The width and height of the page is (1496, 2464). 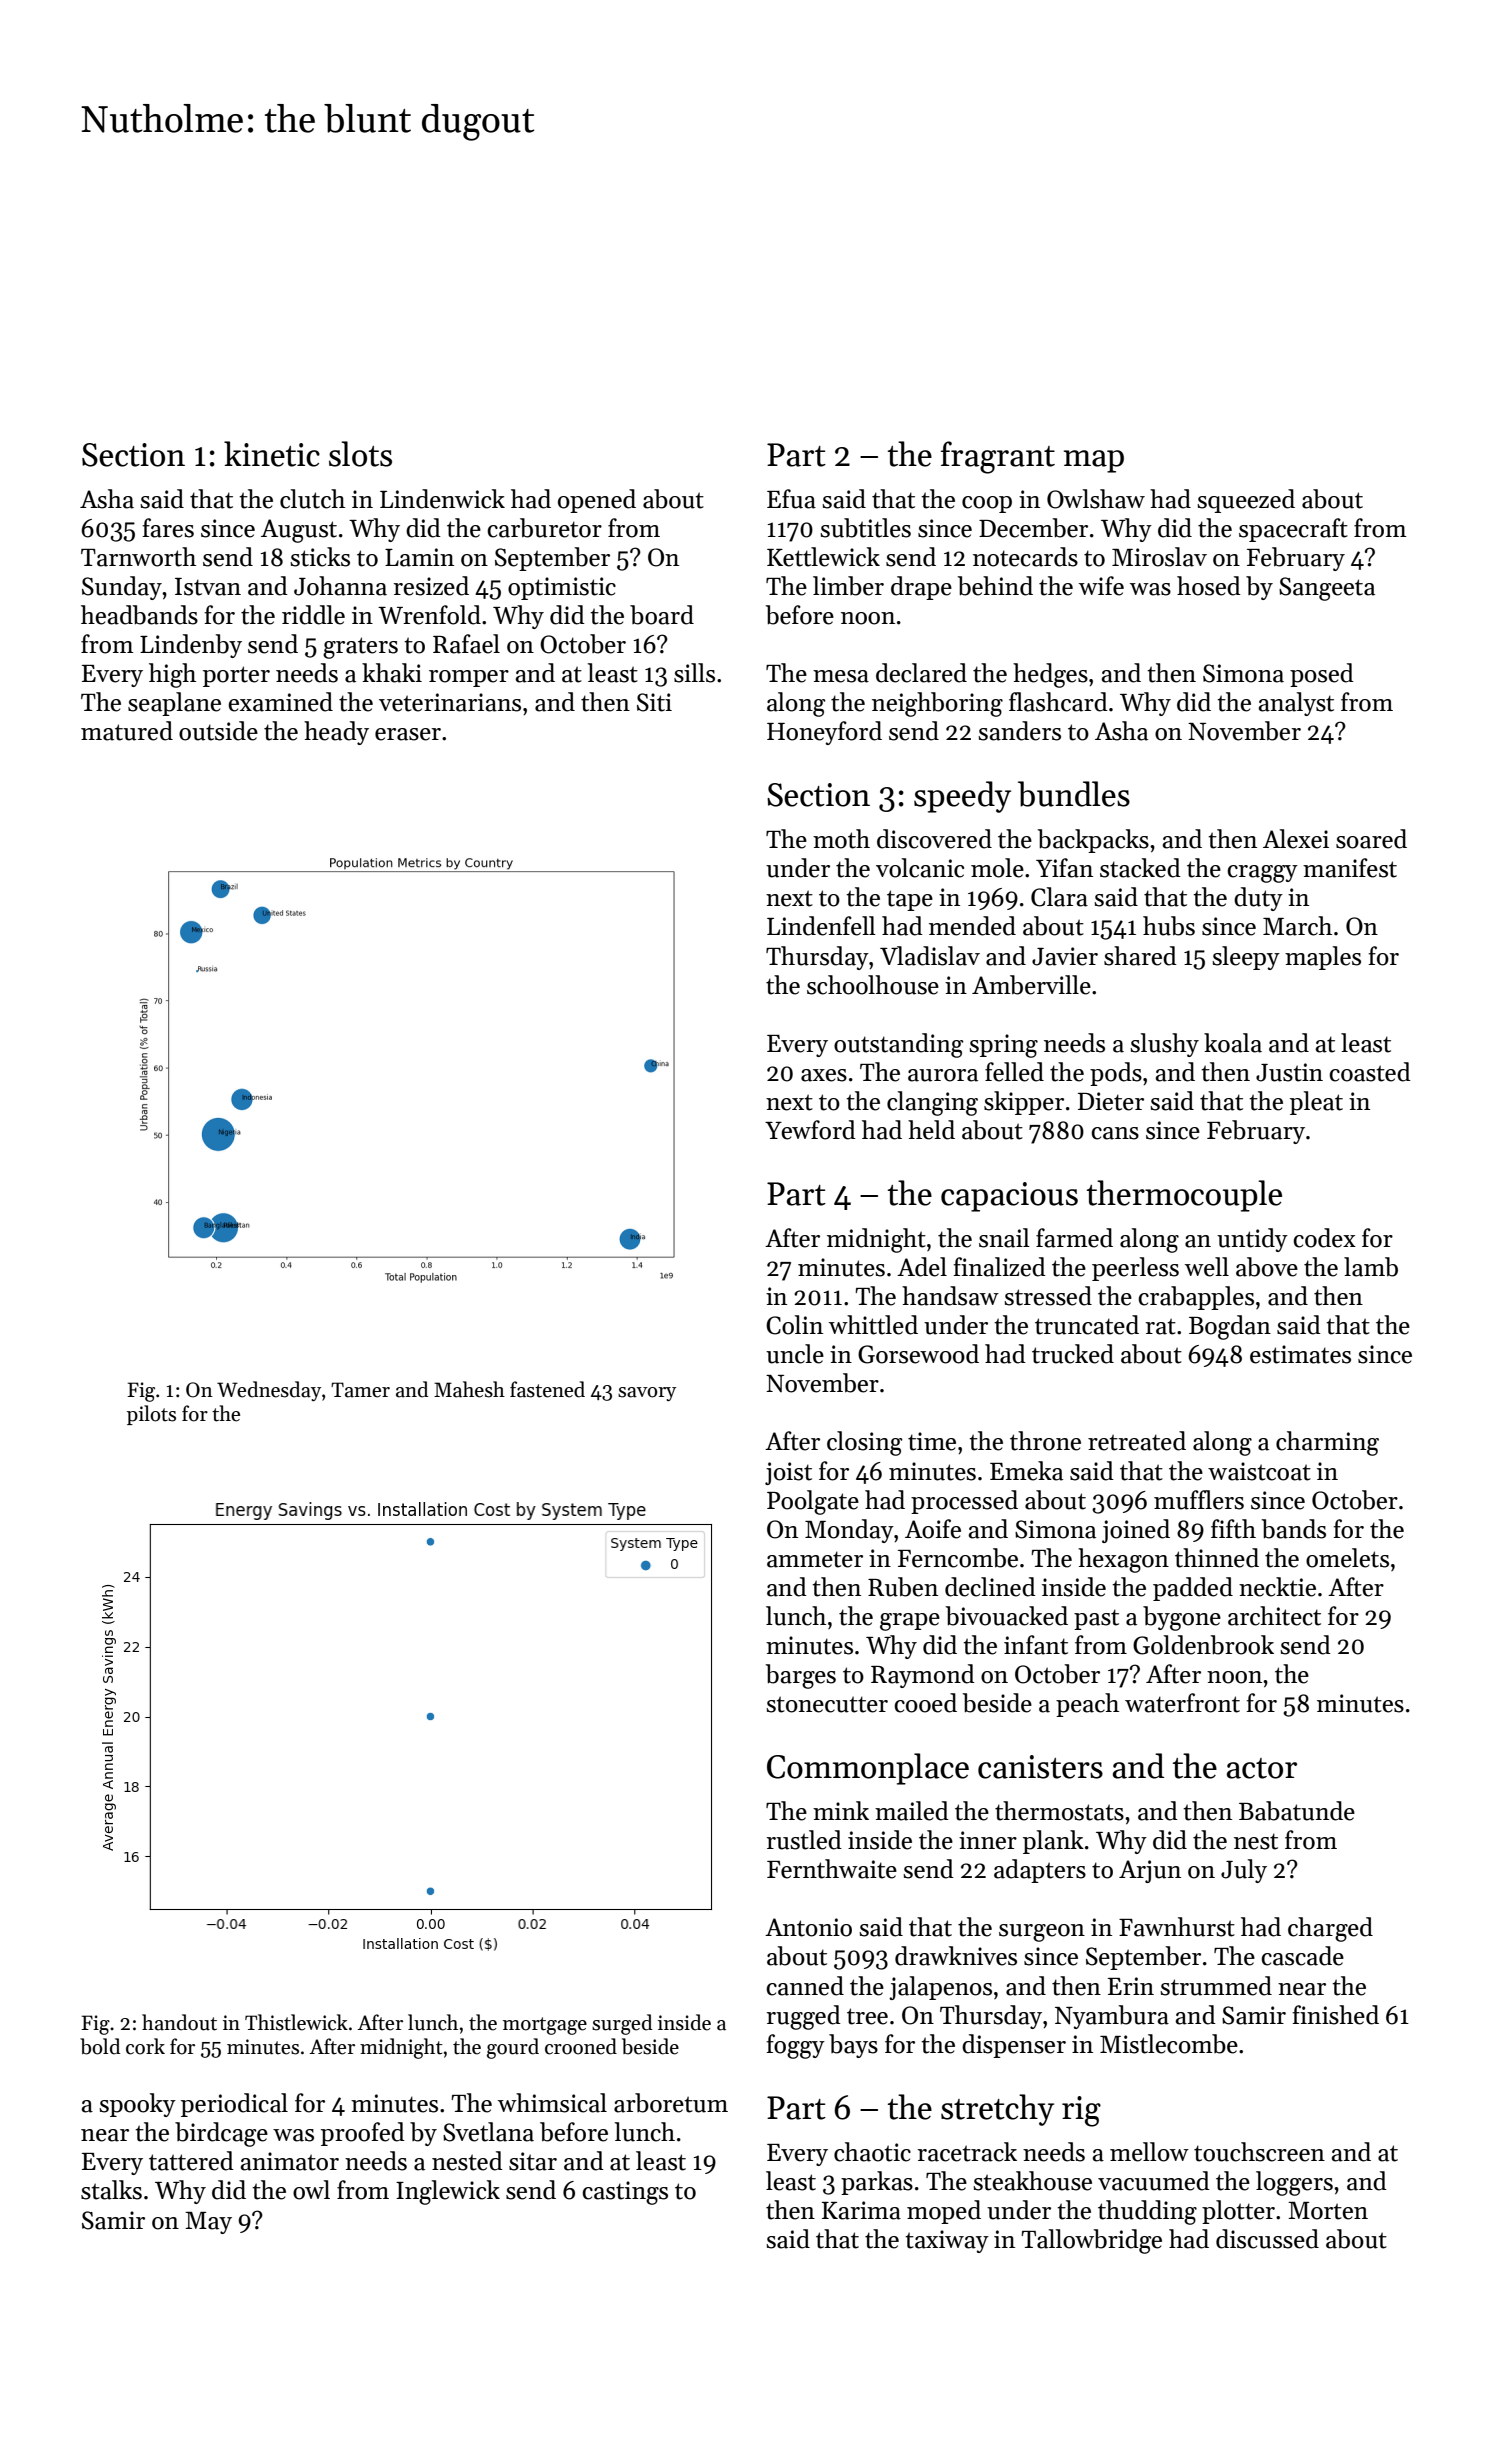 I want to click on Tamer, so click(x=360, y=1390).
